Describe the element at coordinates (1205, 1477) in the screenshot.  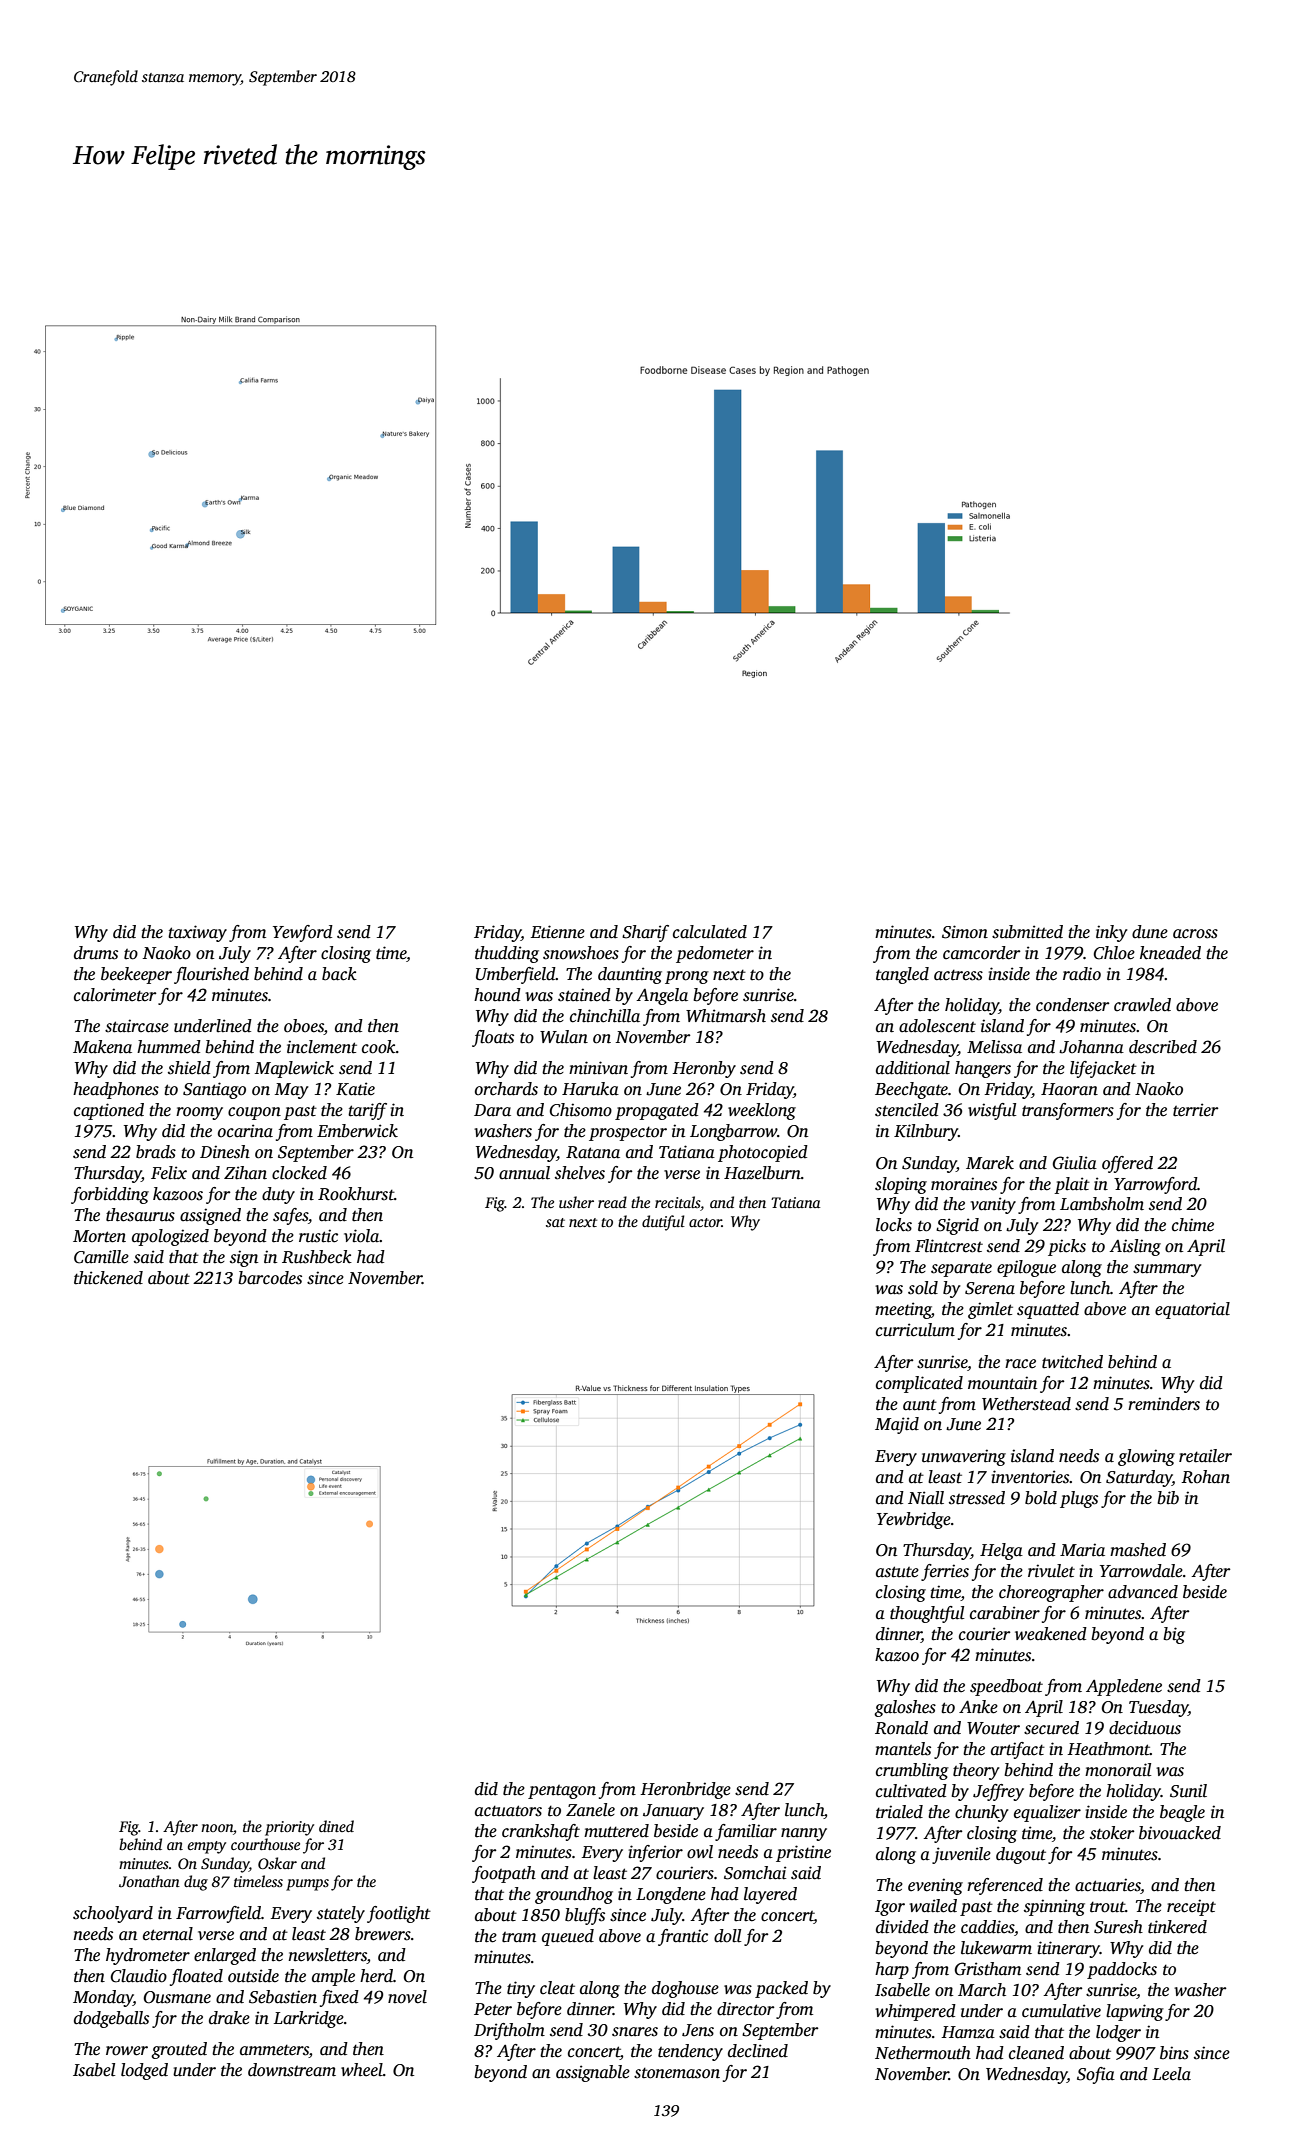
I see `Rohan` at that location.
